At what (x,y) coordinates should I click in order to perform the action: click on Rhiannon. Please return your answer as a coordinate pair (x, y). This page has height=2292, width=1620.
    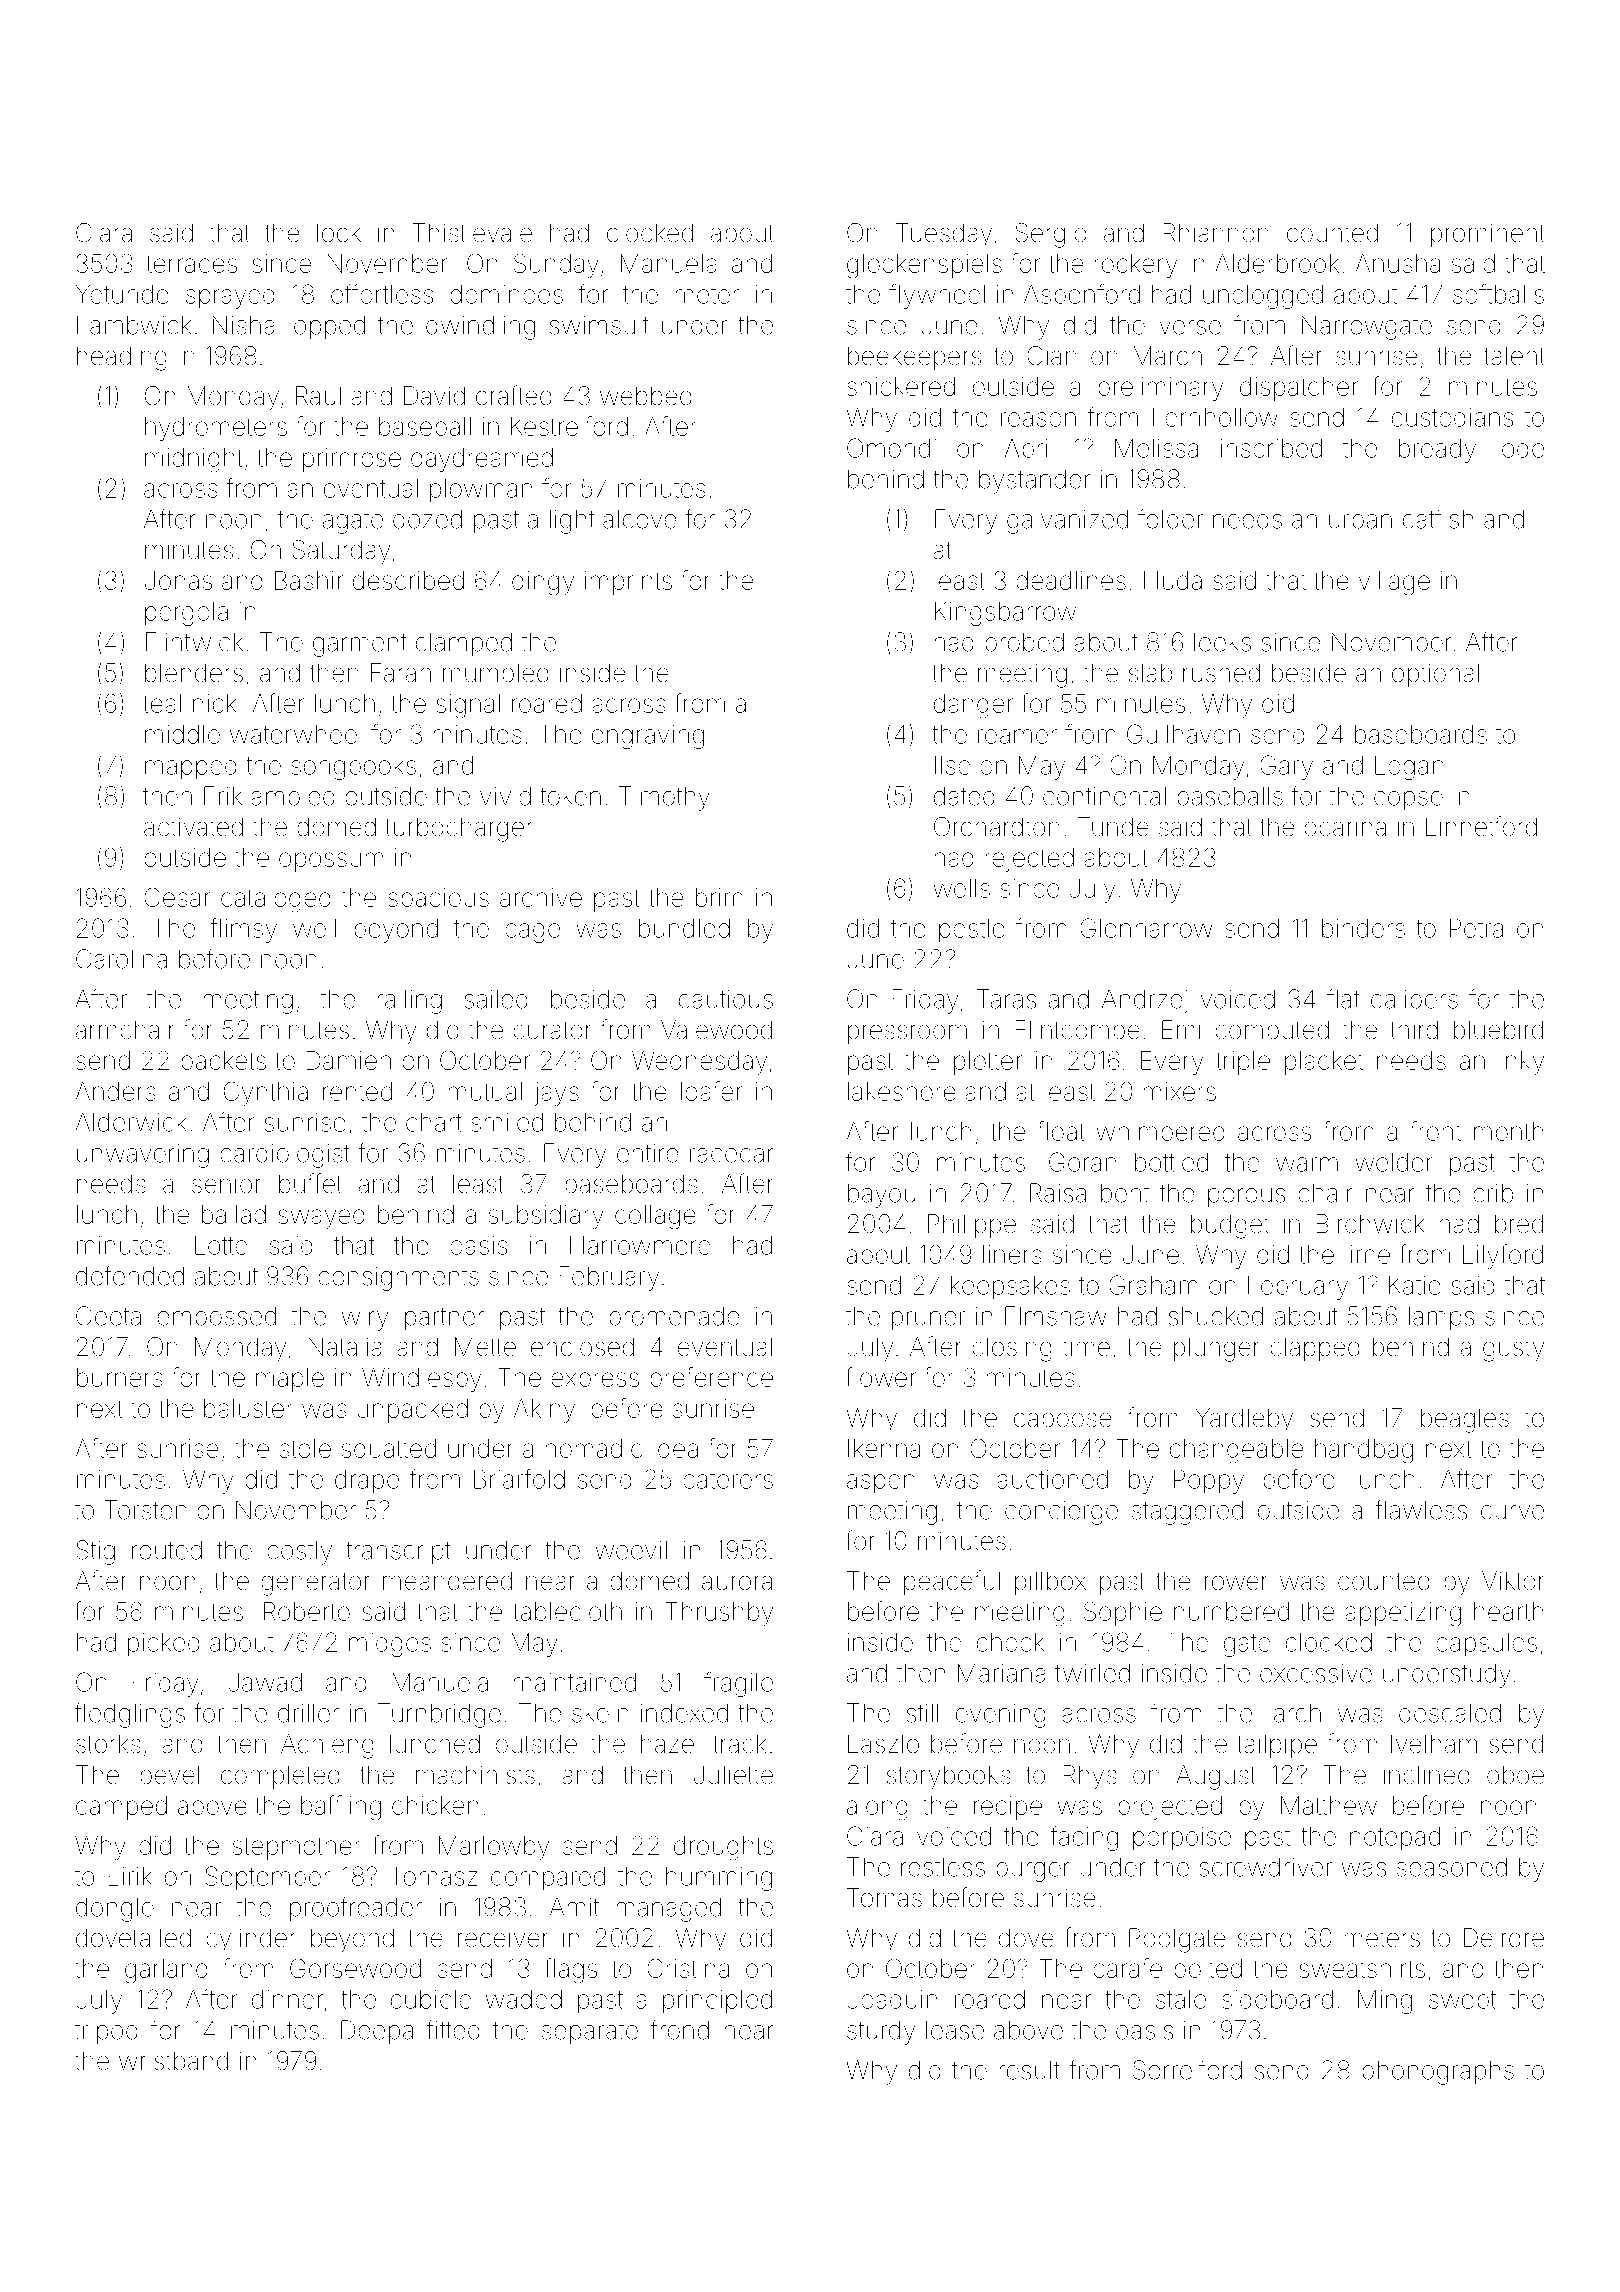
    Looking at the image, I should click on (1216, 233).
